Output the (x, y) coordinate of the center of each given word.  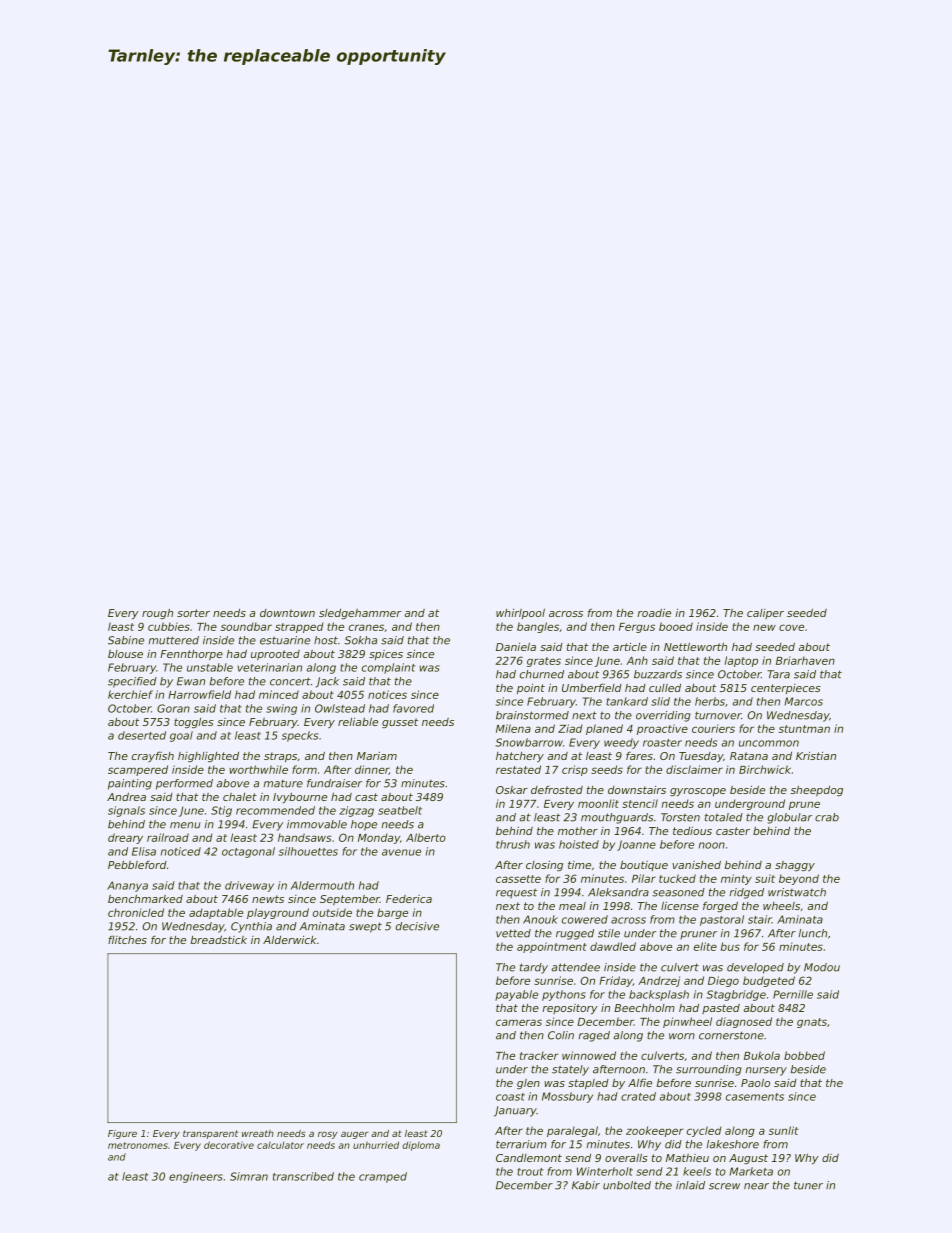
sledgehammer (360, 614)
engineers (196, 1177)
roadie (654, 612)
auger (355, 1135)
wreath (258, 1133)
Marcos (803, 701)
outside (332, 912)
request (516, 893)
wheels (781, 906)
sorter (193, 613)
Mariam (377, 755)
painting (130, 784)
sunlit (784, 1130)
